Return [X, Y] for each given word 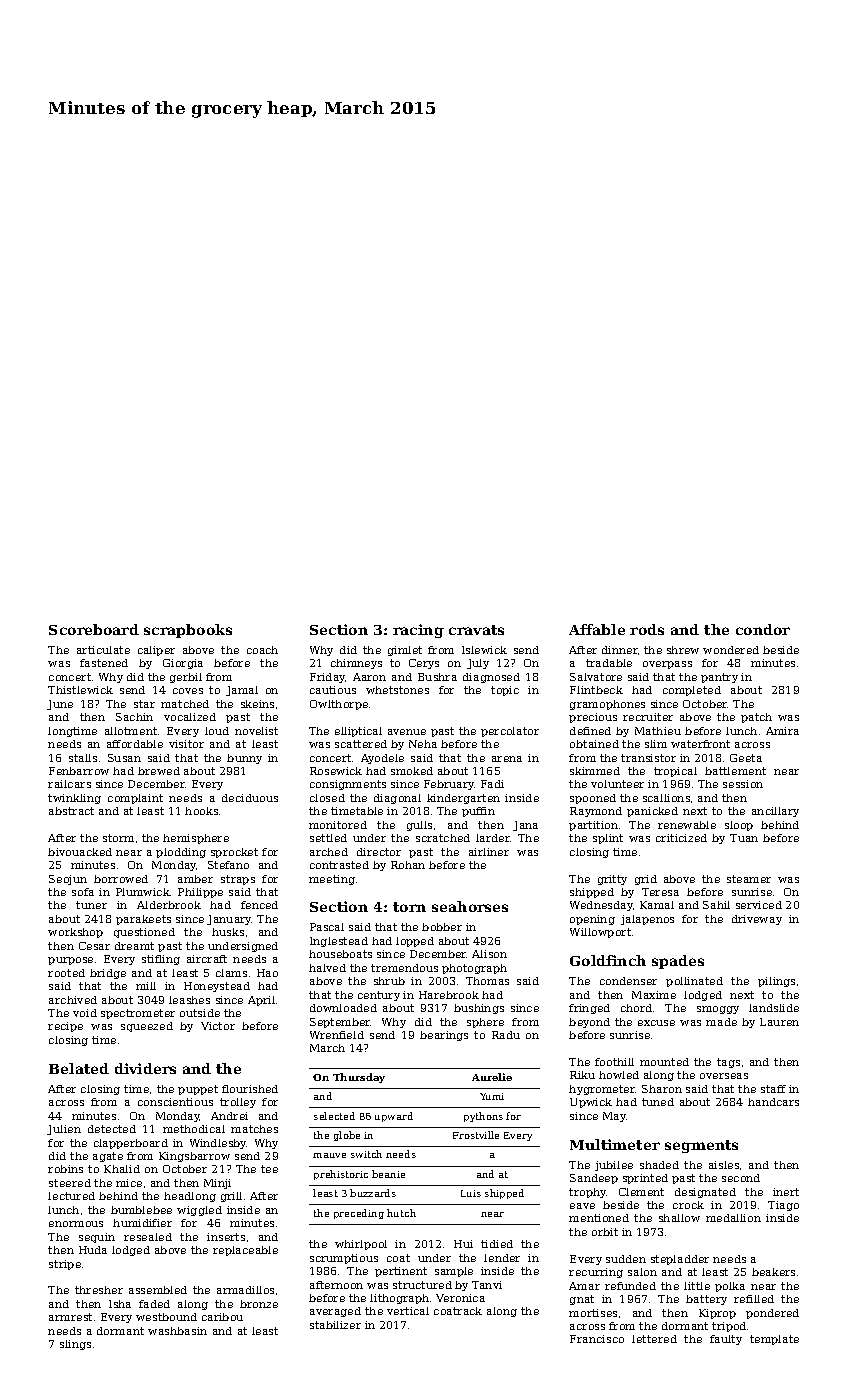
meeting [332, 880]
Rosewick [336, 771]
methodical [194, 1129]
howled [619, 1075]
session [743, 784]
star [144, 704]
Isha [120, 1304]
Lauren [779, 1022]
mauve [329, 1155]
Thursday [359, 1078]
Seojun [68, 880]
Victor [218, 1026]
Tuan [744, 838]
